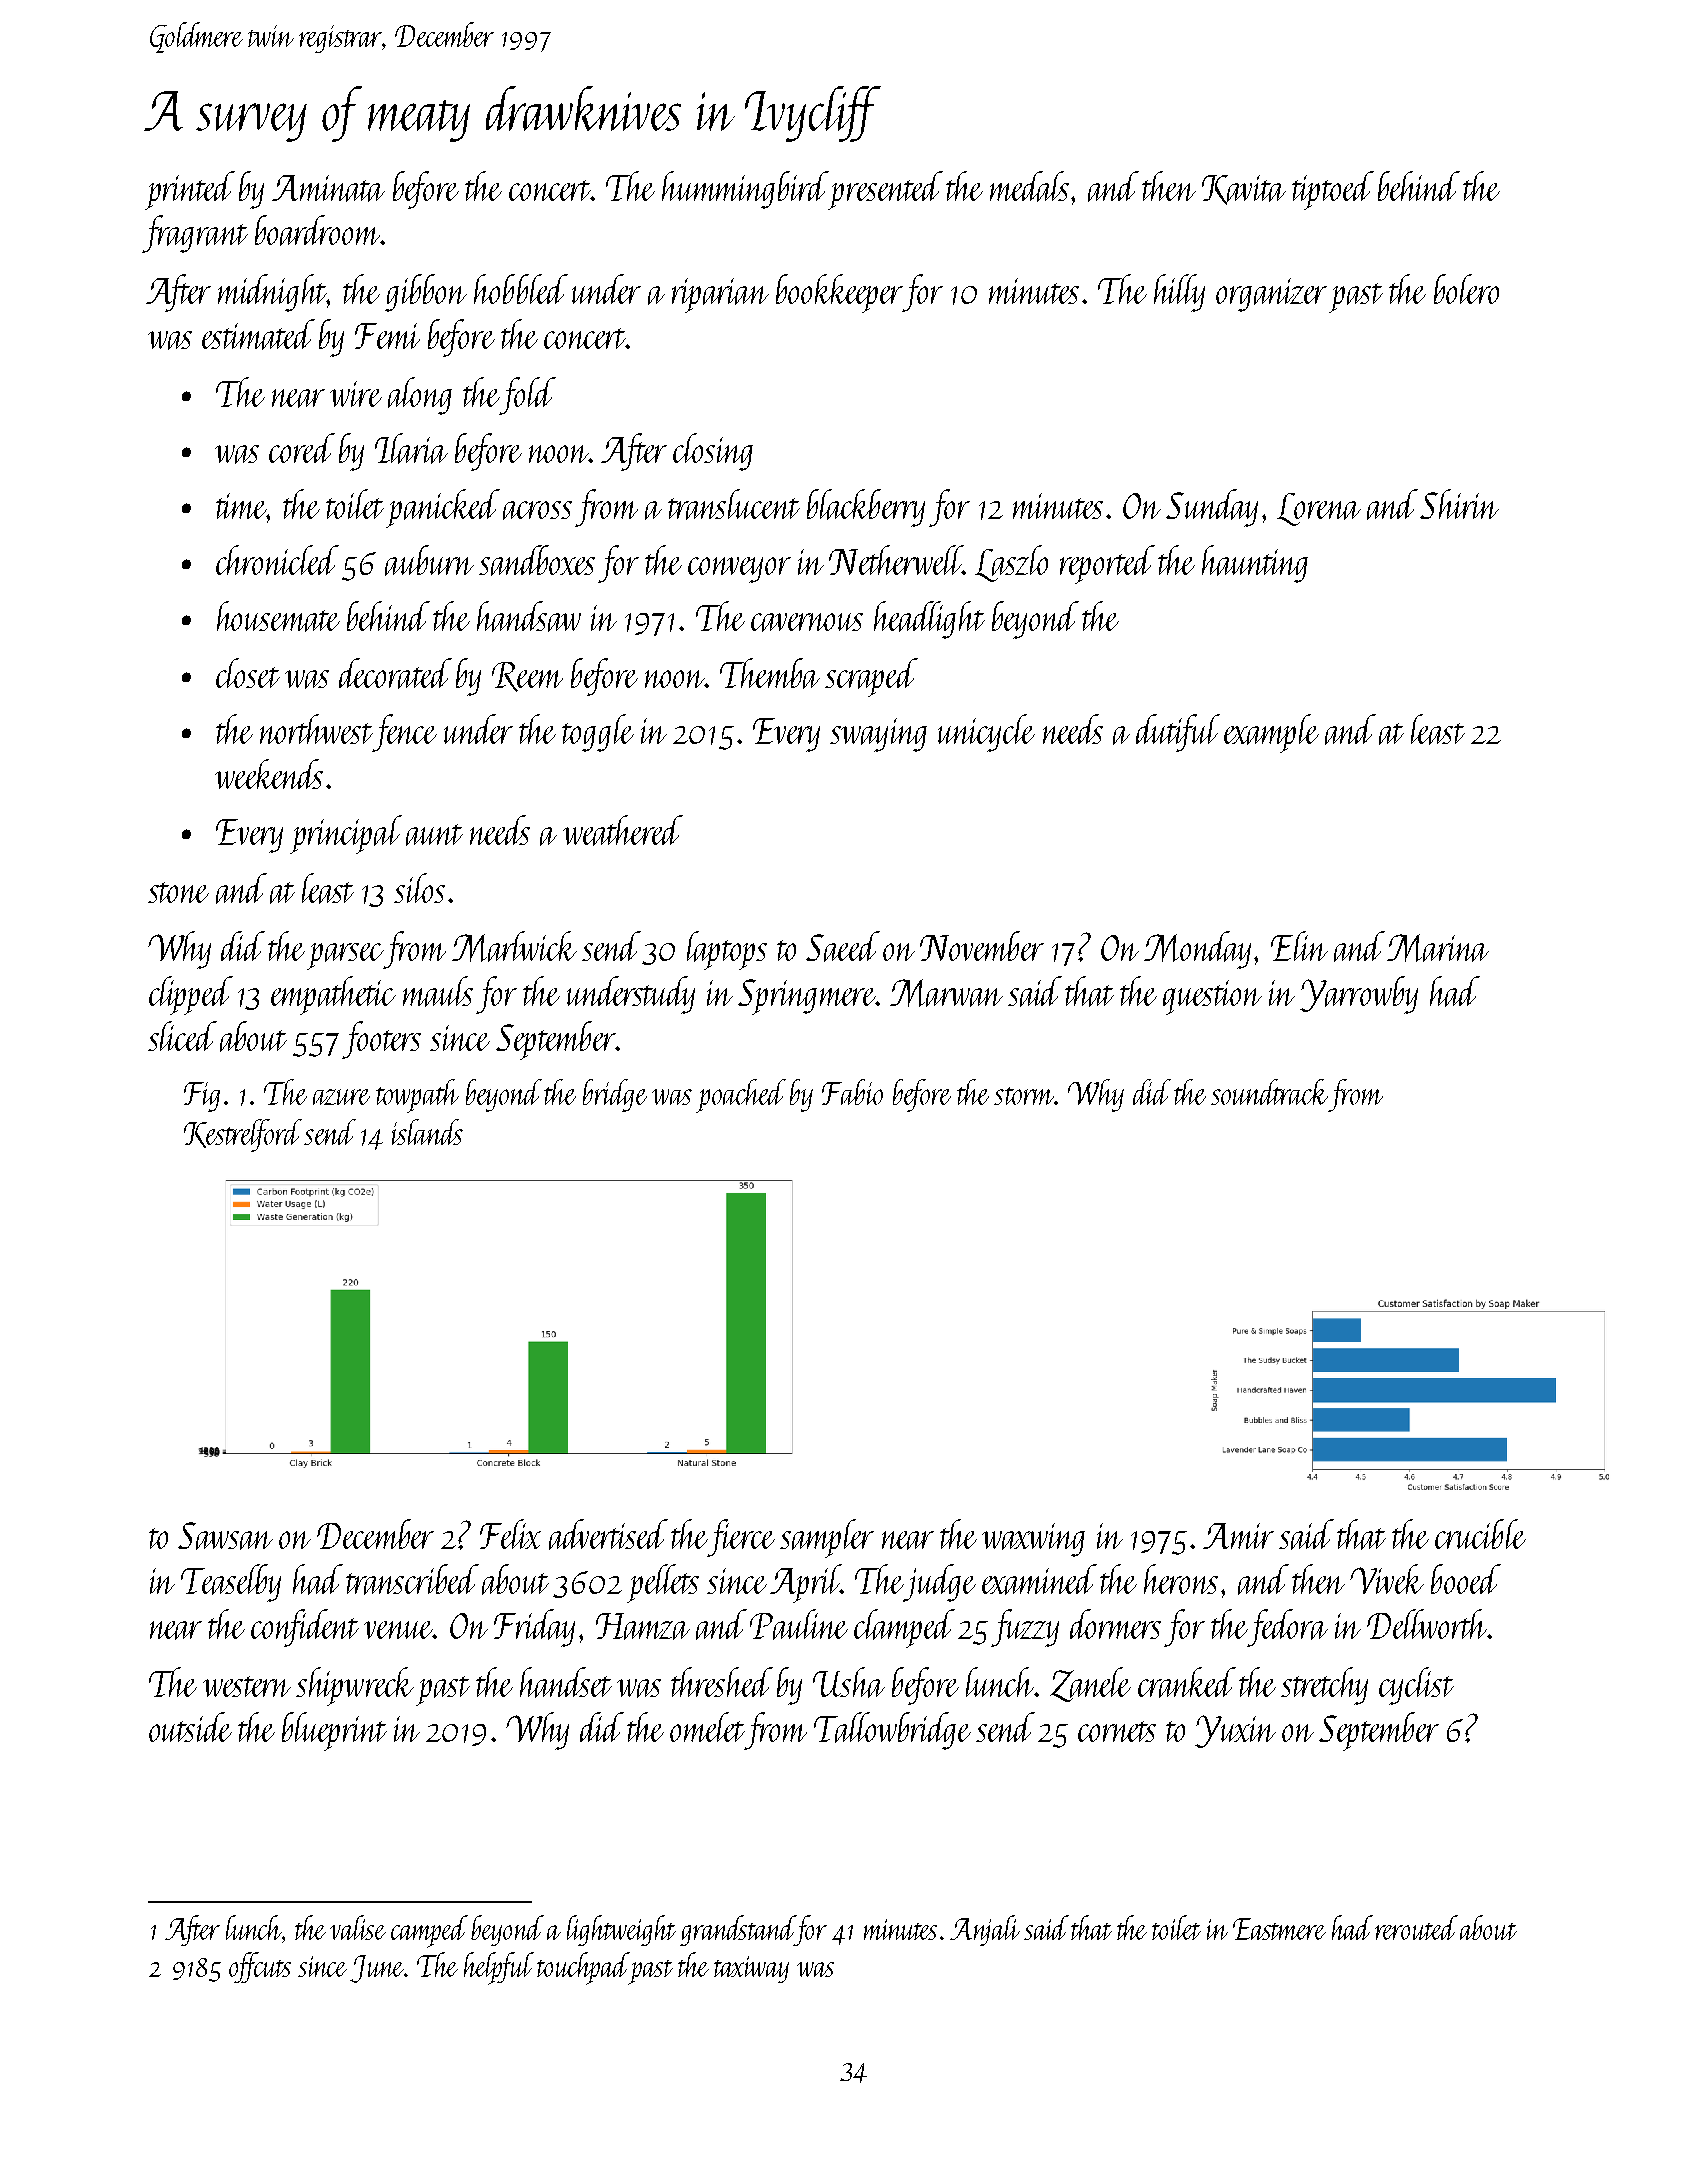  I want to click on soundtrack, so click(1269, 1092).
